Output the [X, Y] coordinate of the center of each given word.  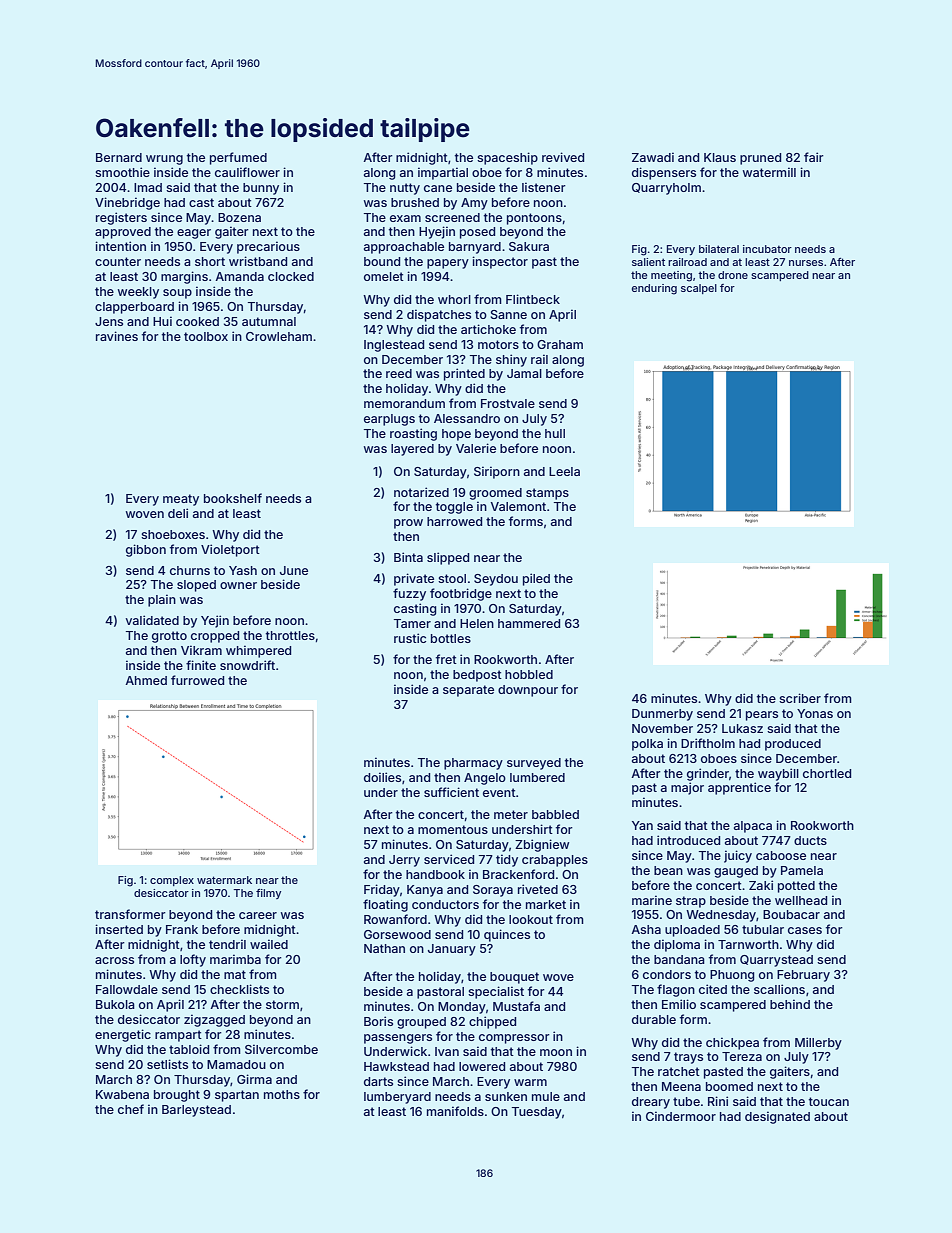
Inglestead [394, 346]
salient [648, 262]
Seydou [496, 580]
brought [177, 1096]
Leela [564, 471]
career [258, 915]
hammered [529, 623]
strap [691, 902]
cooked [197, 321]
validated [152, 620]
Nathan [384, 948]
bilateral [719, 249]
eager [194, 234]
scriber [800, 698]
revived [563, 157]
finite [201, 665]
